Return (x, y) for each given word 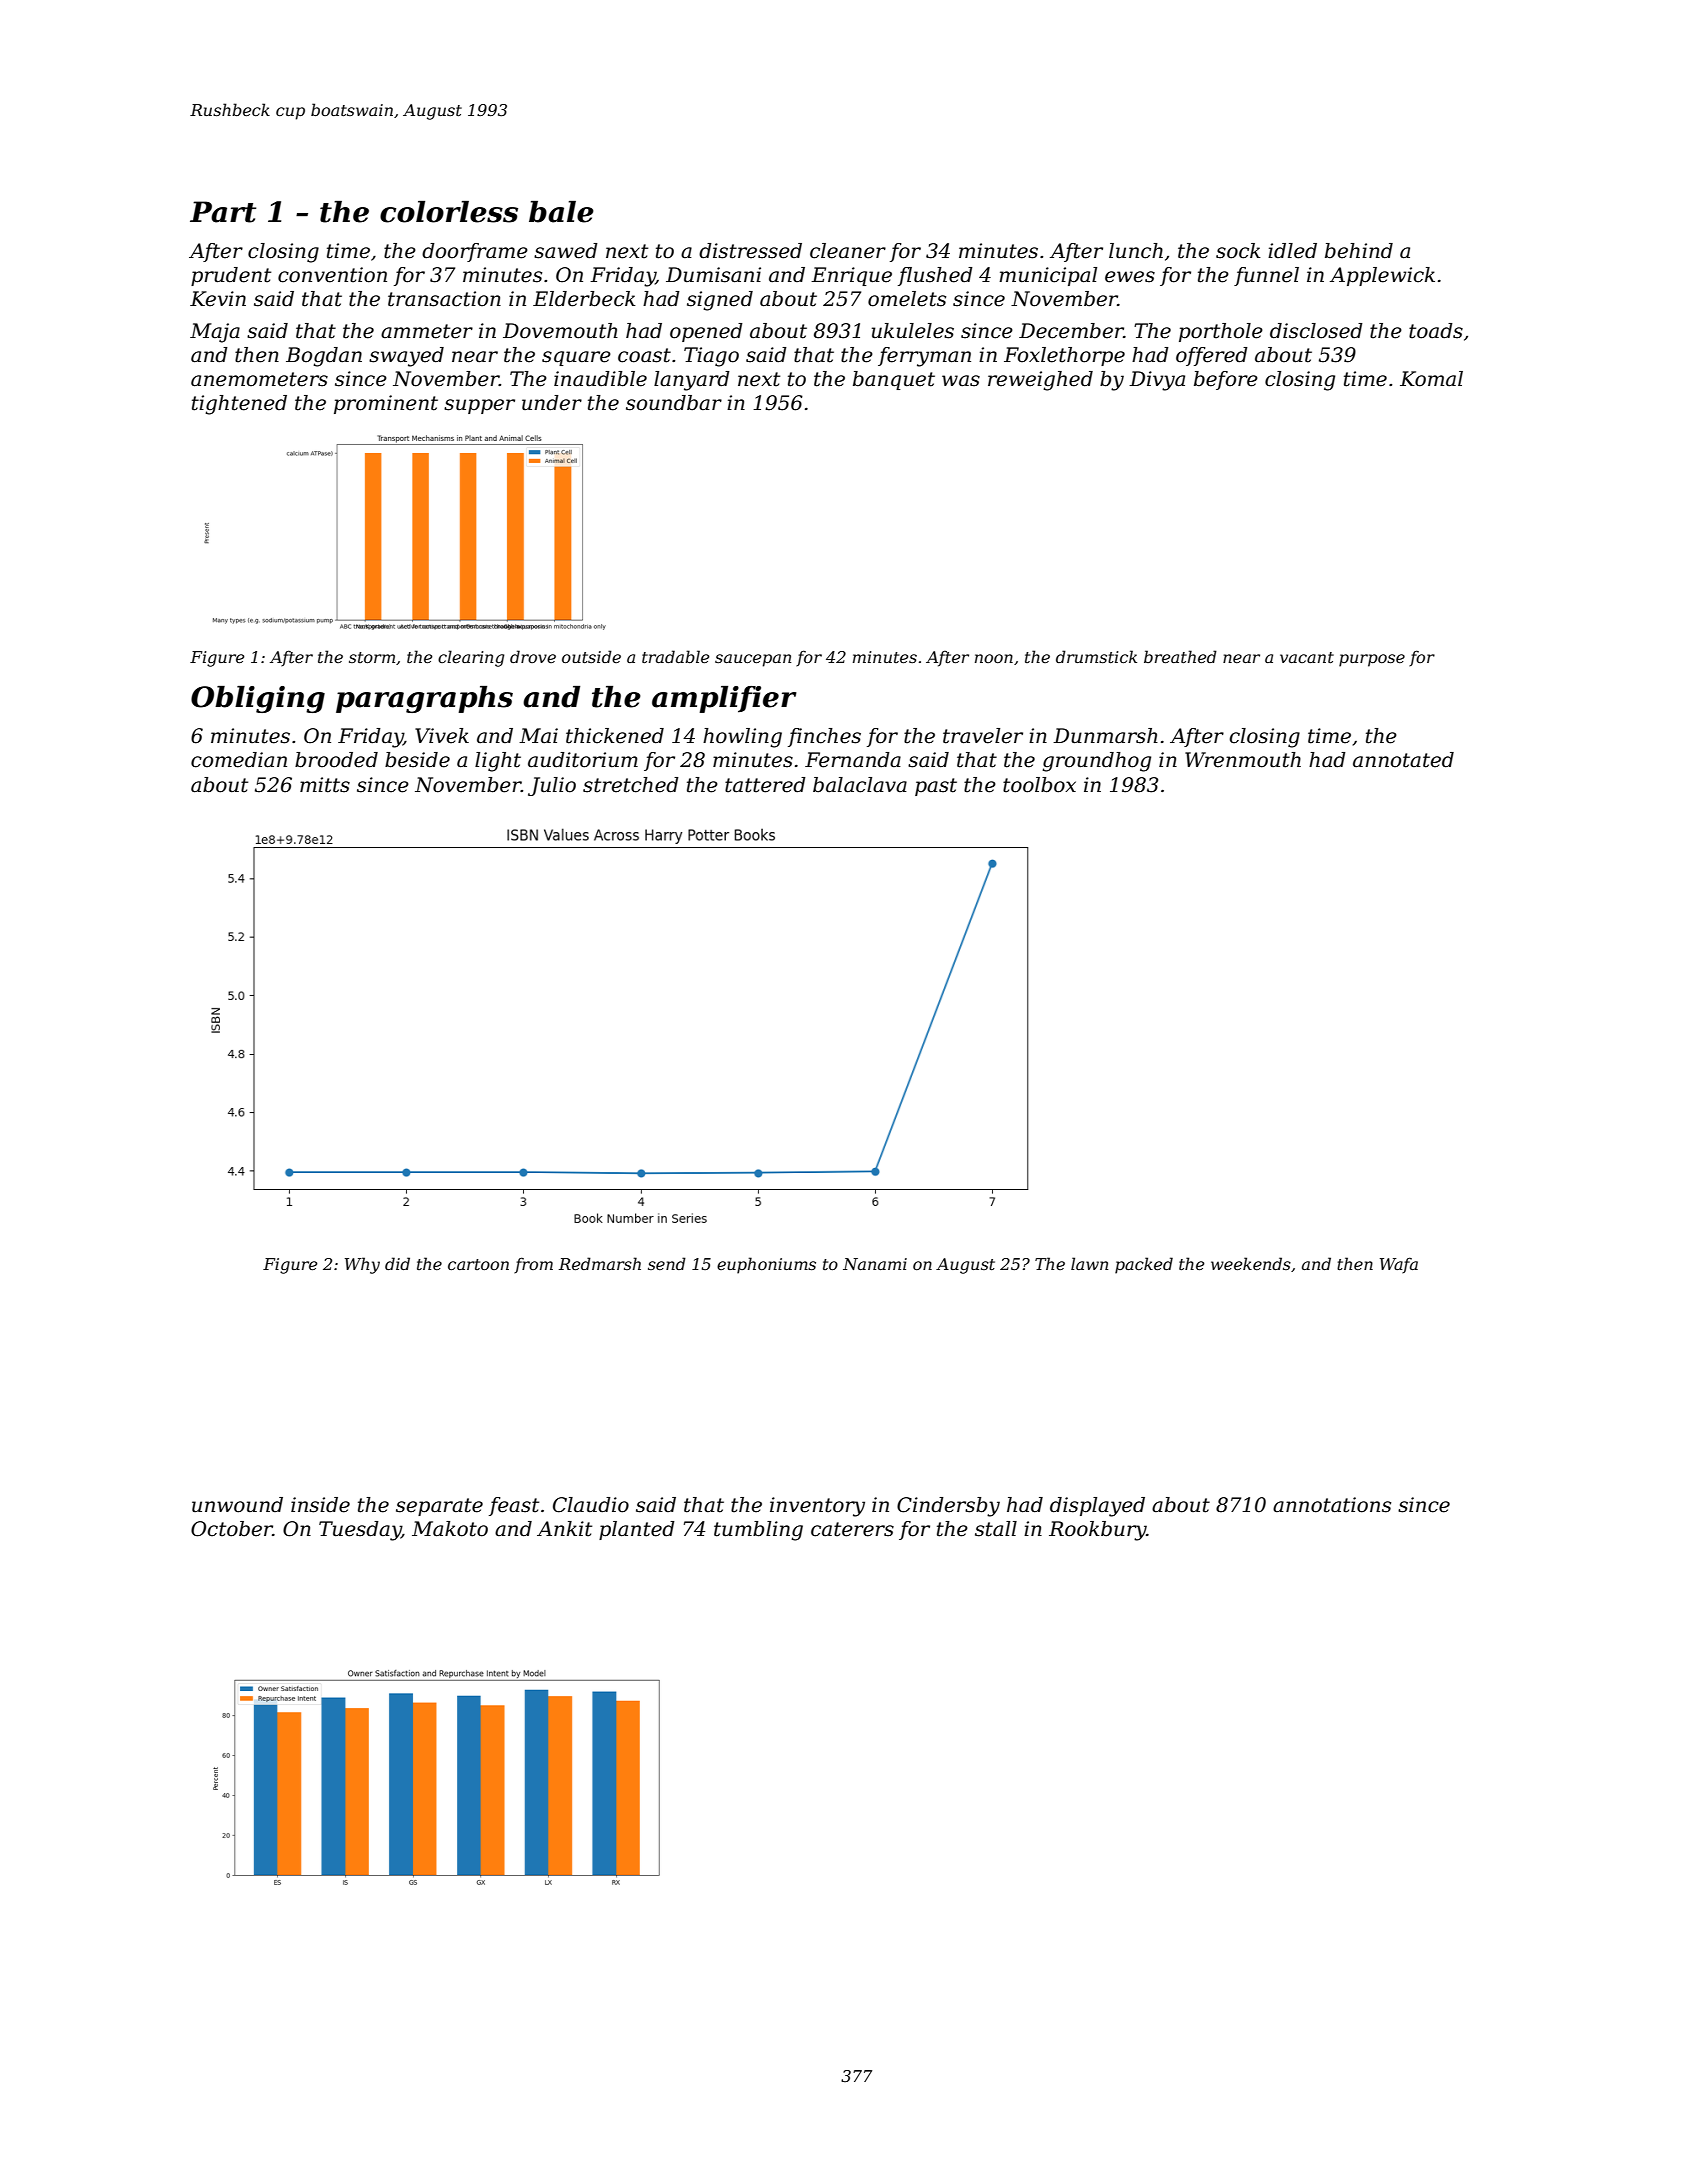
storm (372, 657)
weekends (1251, 1263)
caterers (852, 1529)
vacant (1307, 657)
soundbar (674, 403)
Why (362, 1265)
